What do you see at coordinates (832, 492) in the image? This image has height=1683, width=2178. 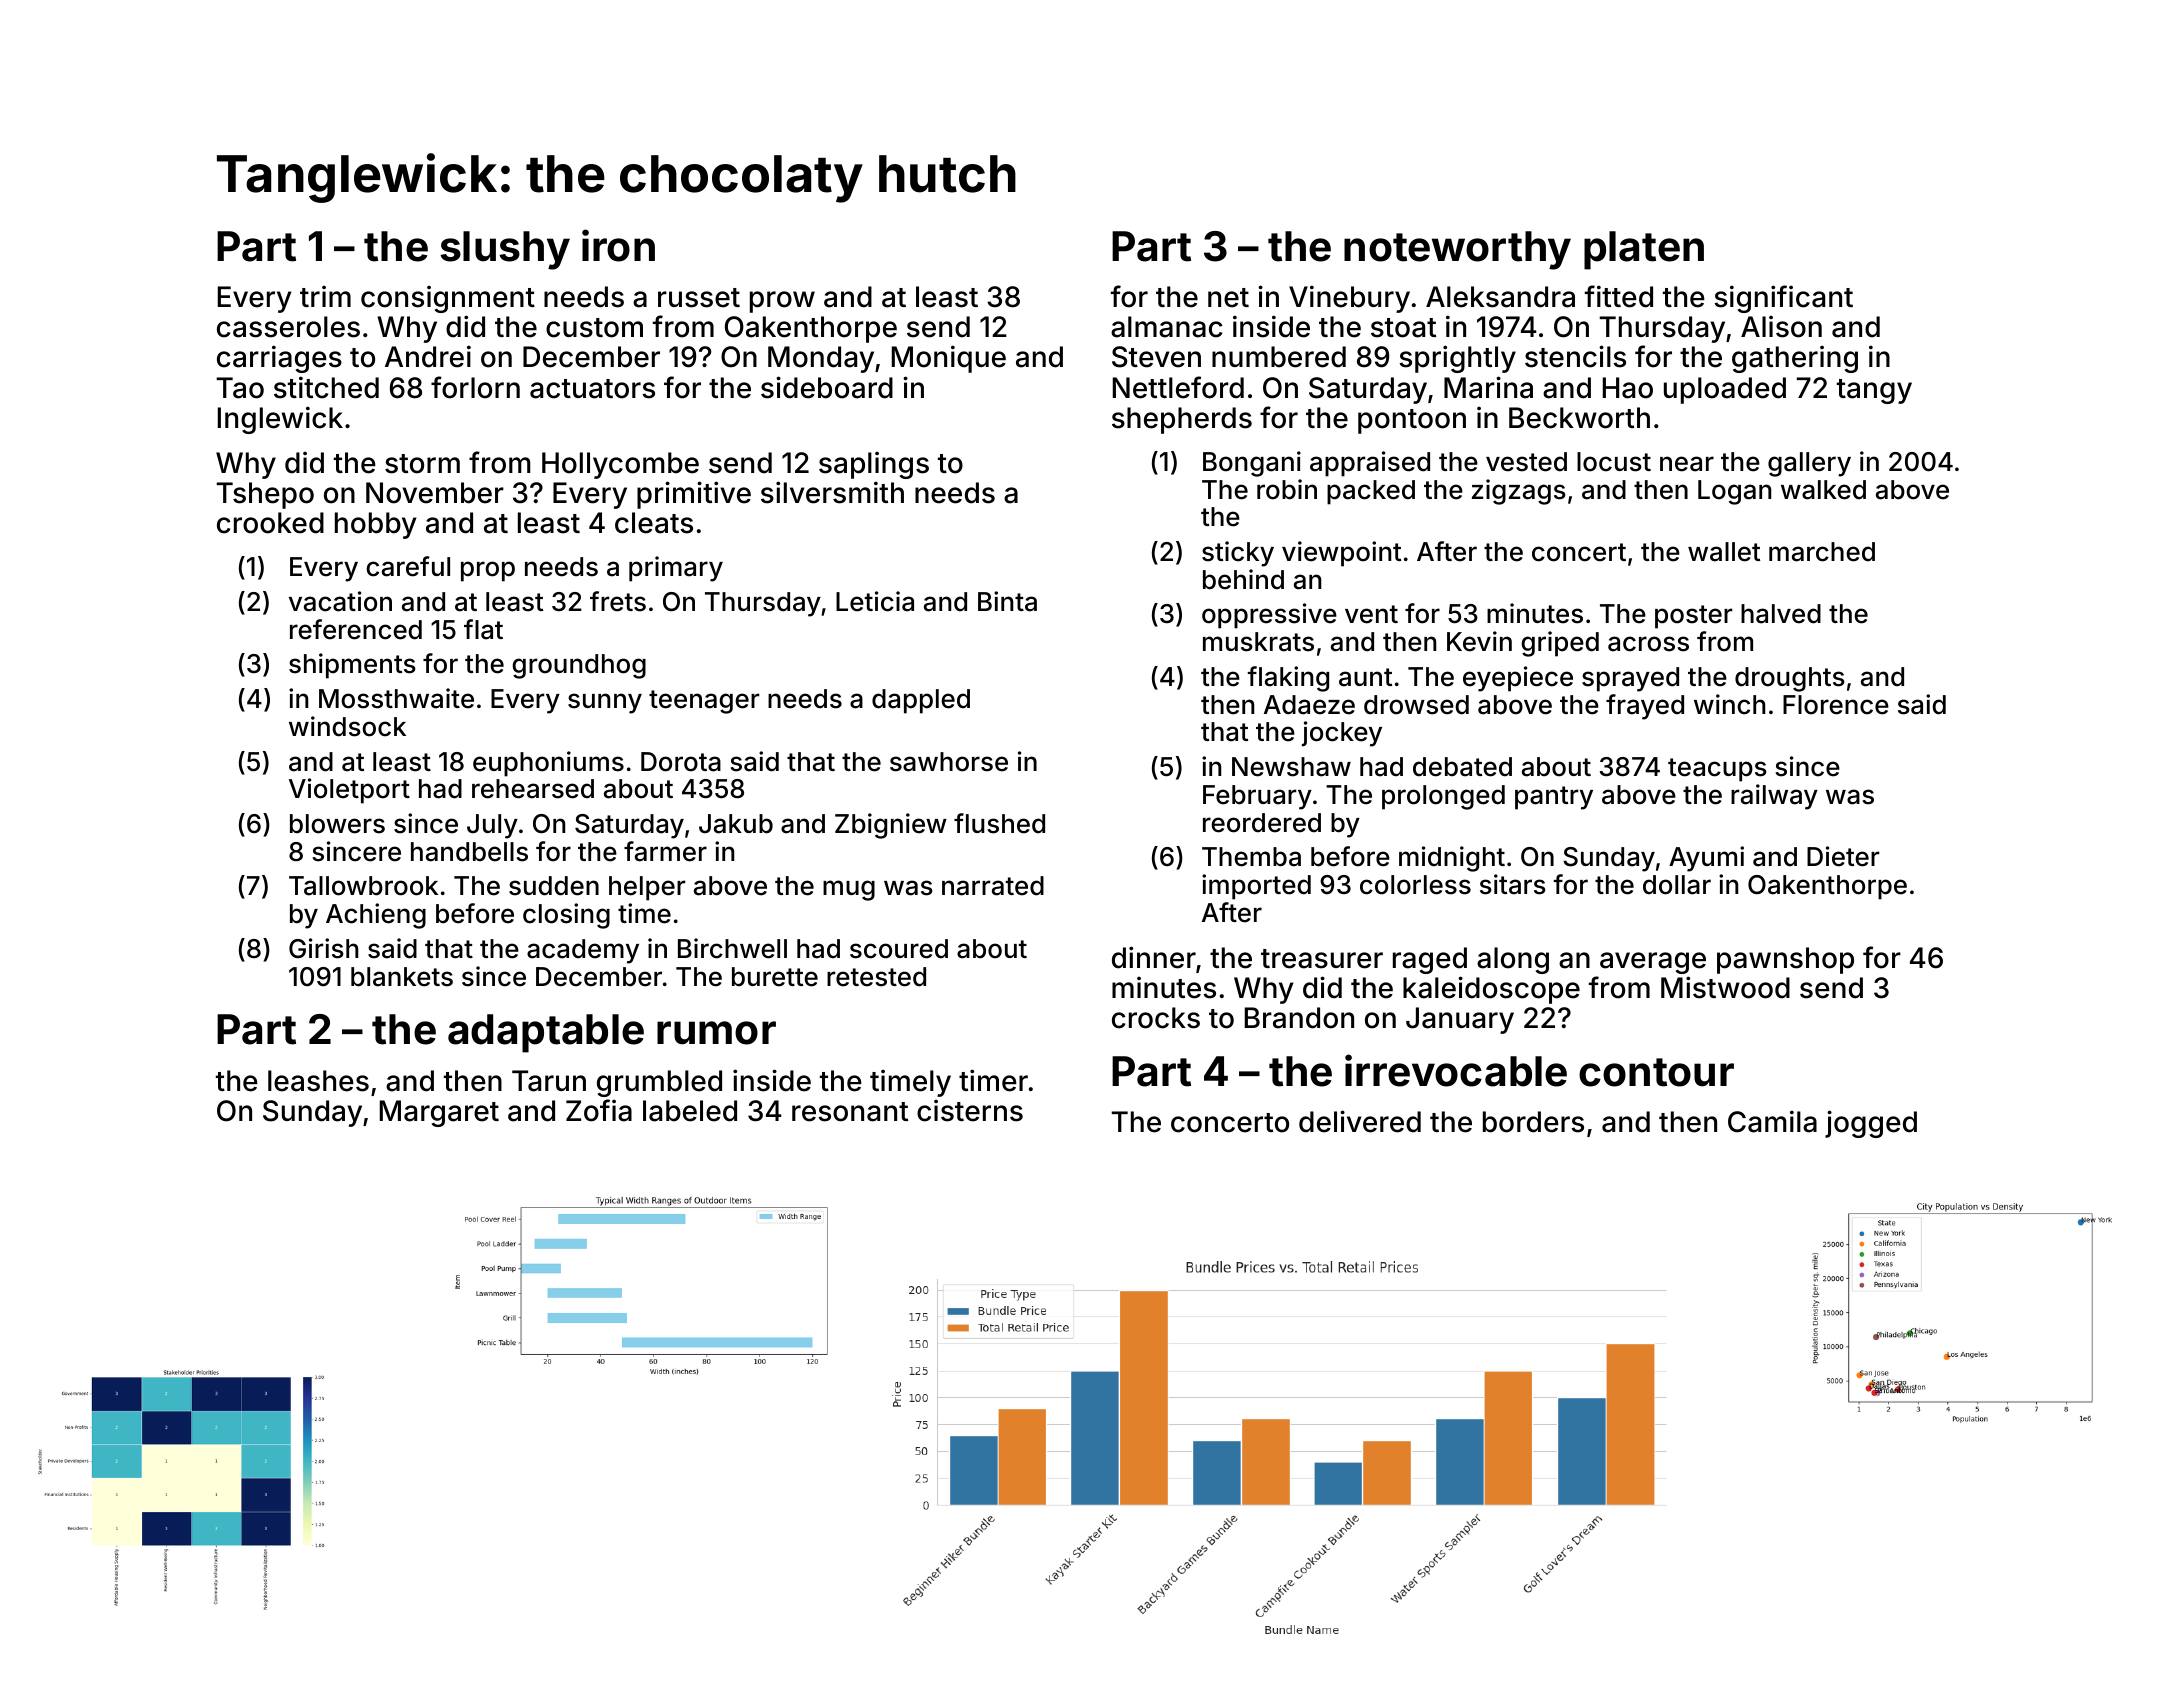 I see `silversmith` at bounding box center [832, 492].
